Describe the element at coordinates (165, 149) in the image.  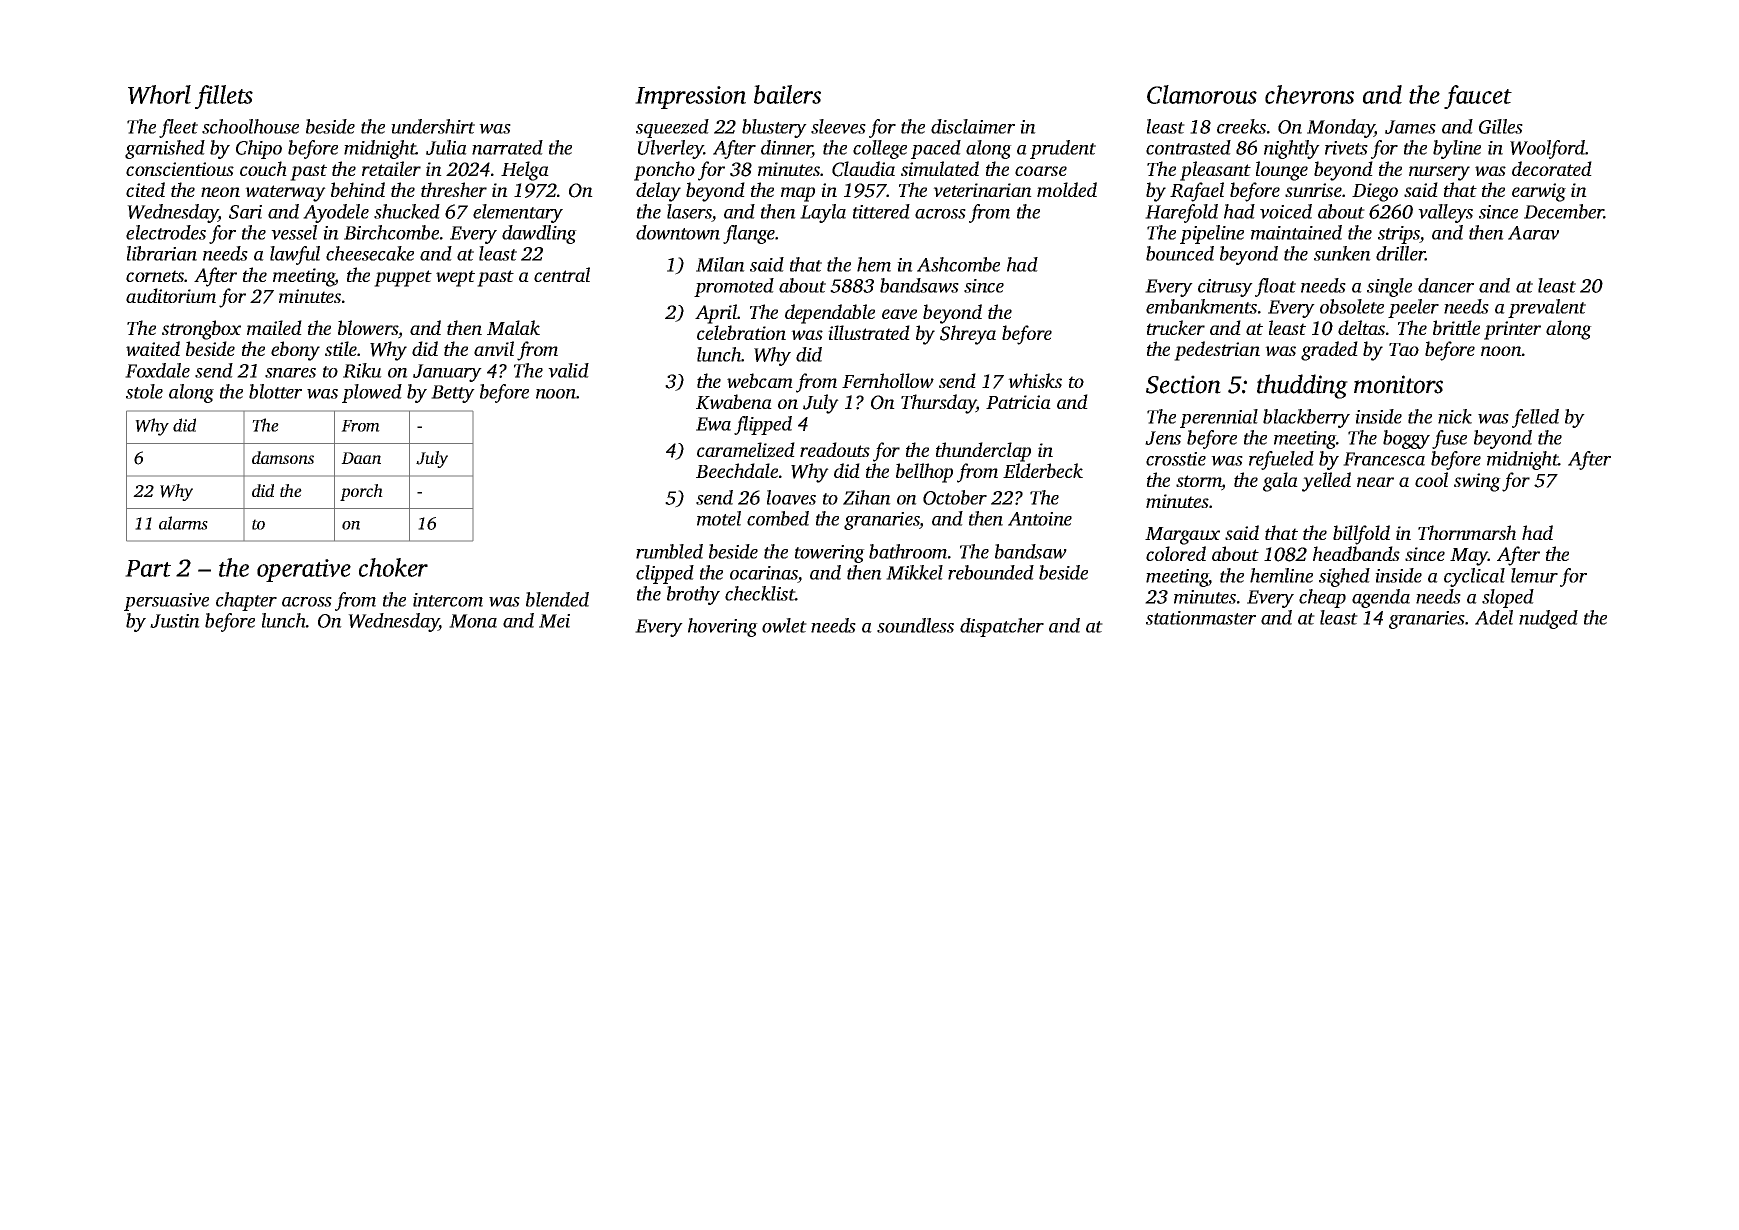
I see `garnished` at that location.
